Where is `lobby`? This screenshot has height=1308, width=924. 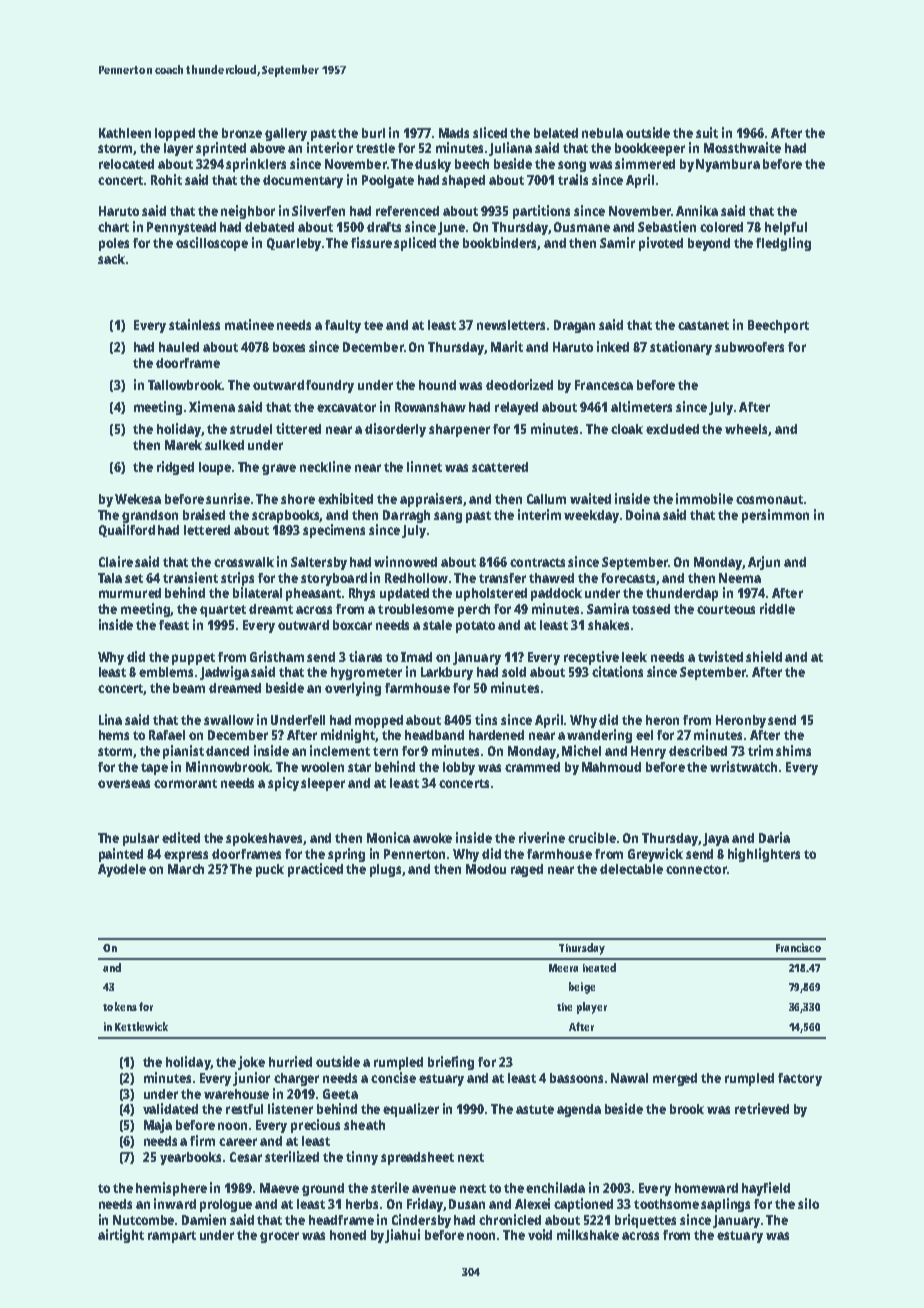 lobby is located at coordinates (459, 768).
